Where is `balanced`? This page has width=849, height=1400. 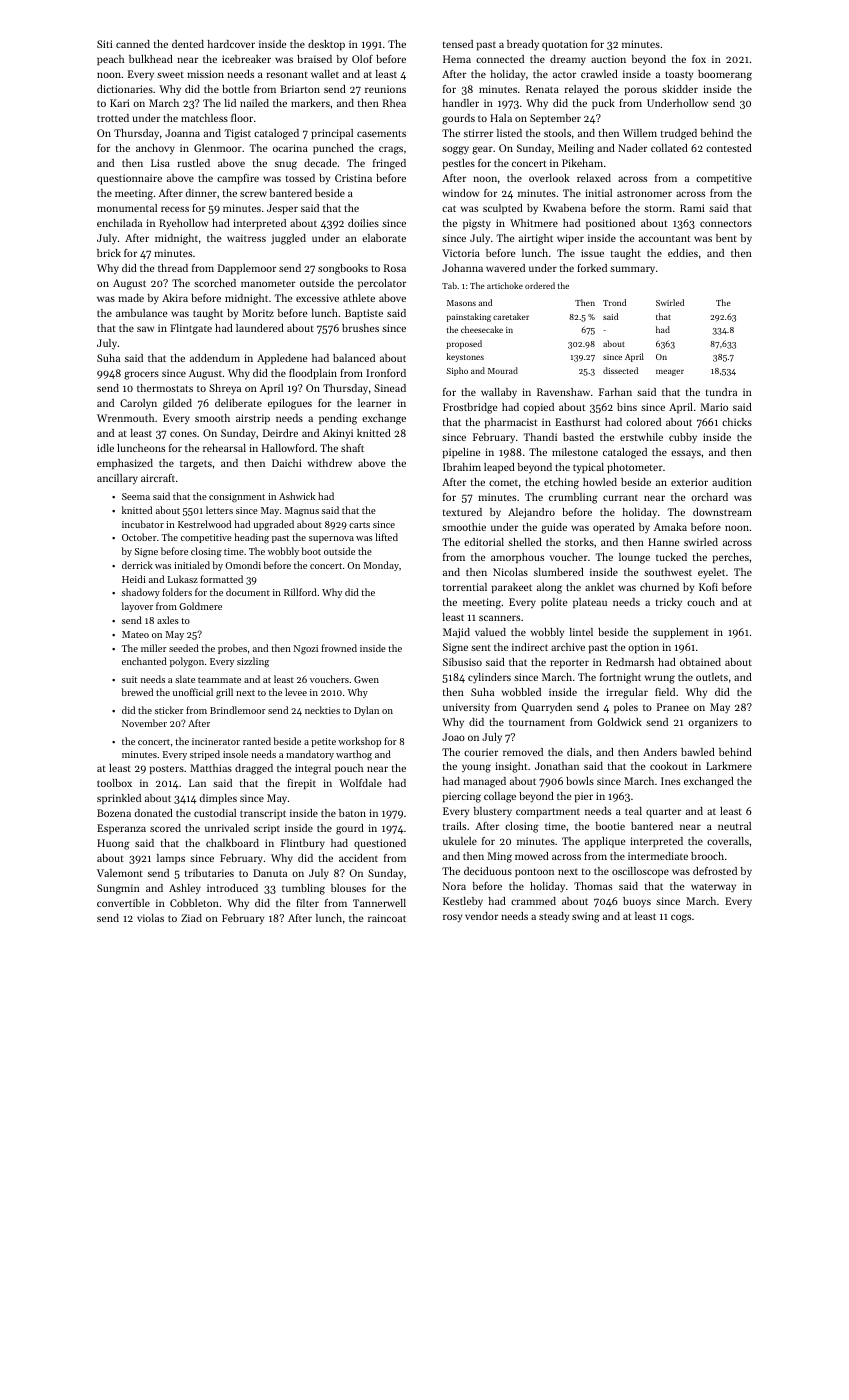
balanced is located at coordinates (354, 358).
